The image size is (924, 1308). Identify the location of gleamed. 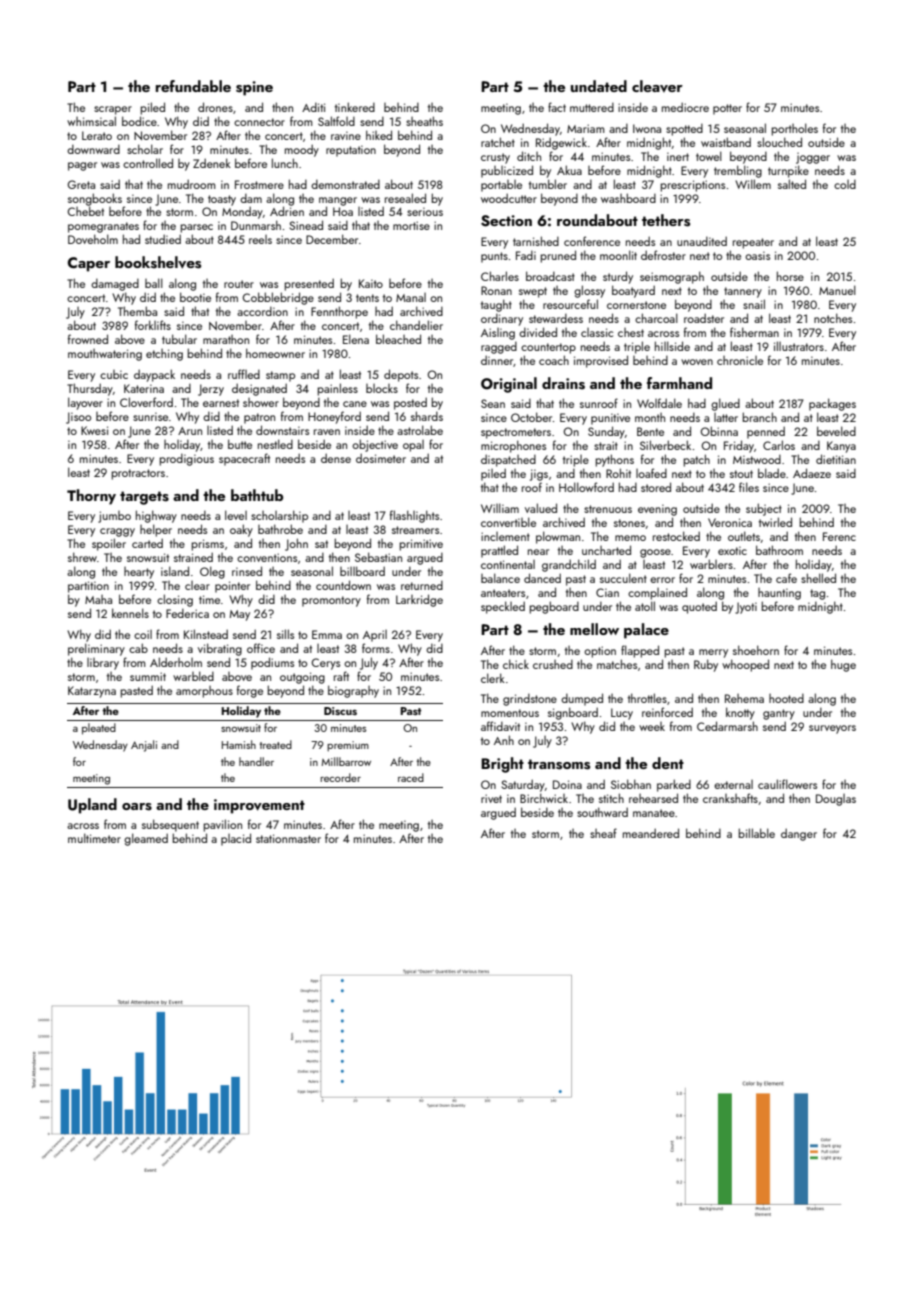
(146, 839).
